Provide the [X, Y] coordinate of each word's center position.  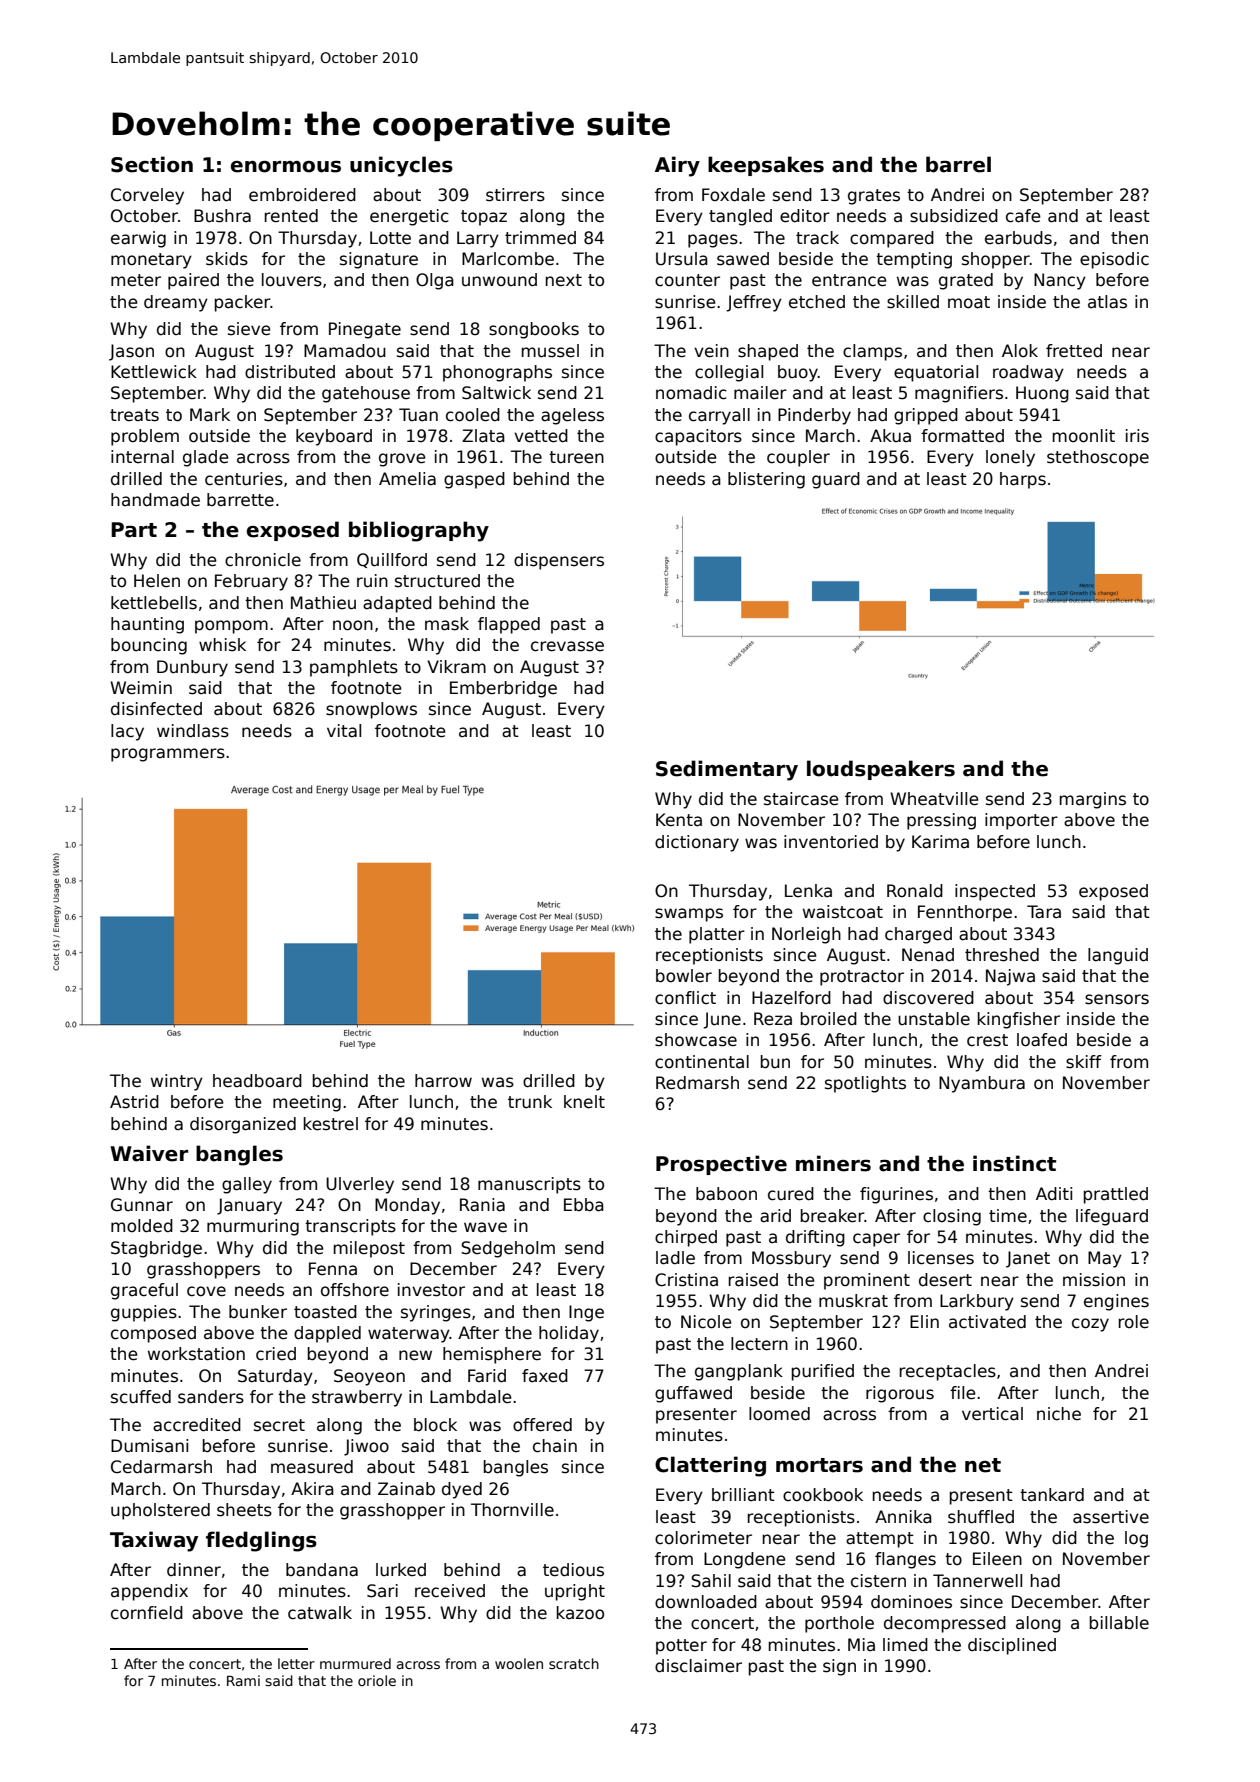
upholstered [160, 1511]
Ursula [682, 259]
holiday [569, 1334]
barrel [958, 164]
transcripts [350, 1227]
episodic [1114, 260]
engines [1116, 1302]
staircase [801, 799]
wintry [177, 1082]
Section [152, 164]
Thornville [512, 1510]
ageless [572, 416]
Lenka [808, 891]
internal [142, 457]
